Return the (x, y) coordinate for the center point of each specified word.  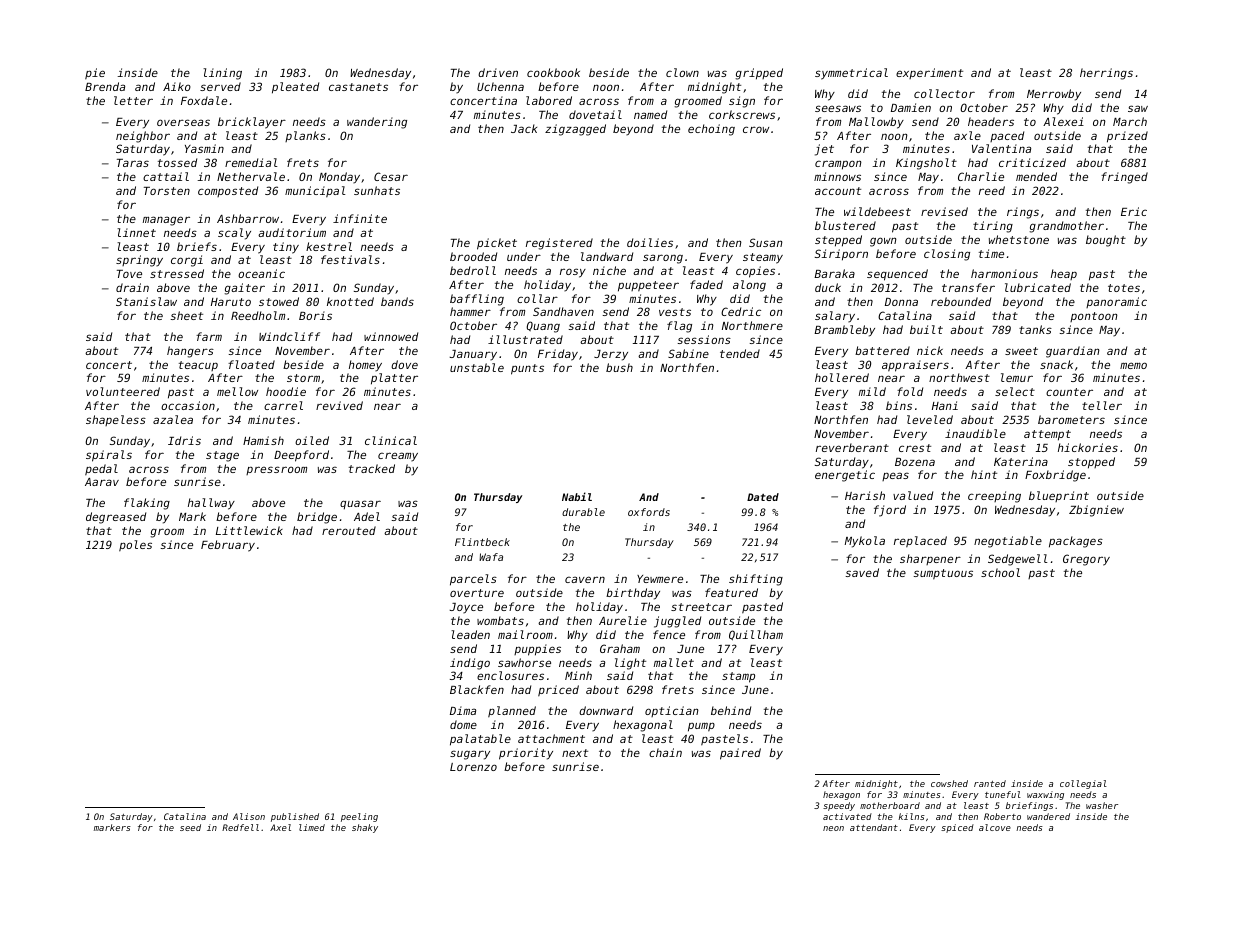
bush (619, 367)
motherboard (890, 805)
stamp (738, 677)
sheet (187, 315)
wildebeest (877, 211)
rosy (573, 273)
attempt (1047, 435)
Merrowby (1054, 95)
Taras (133, 163)
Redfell (240, 827)
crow (756, 129)
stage (222, 456)
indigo (470, 664)
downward (606, 710)
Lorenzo (473, 767)
